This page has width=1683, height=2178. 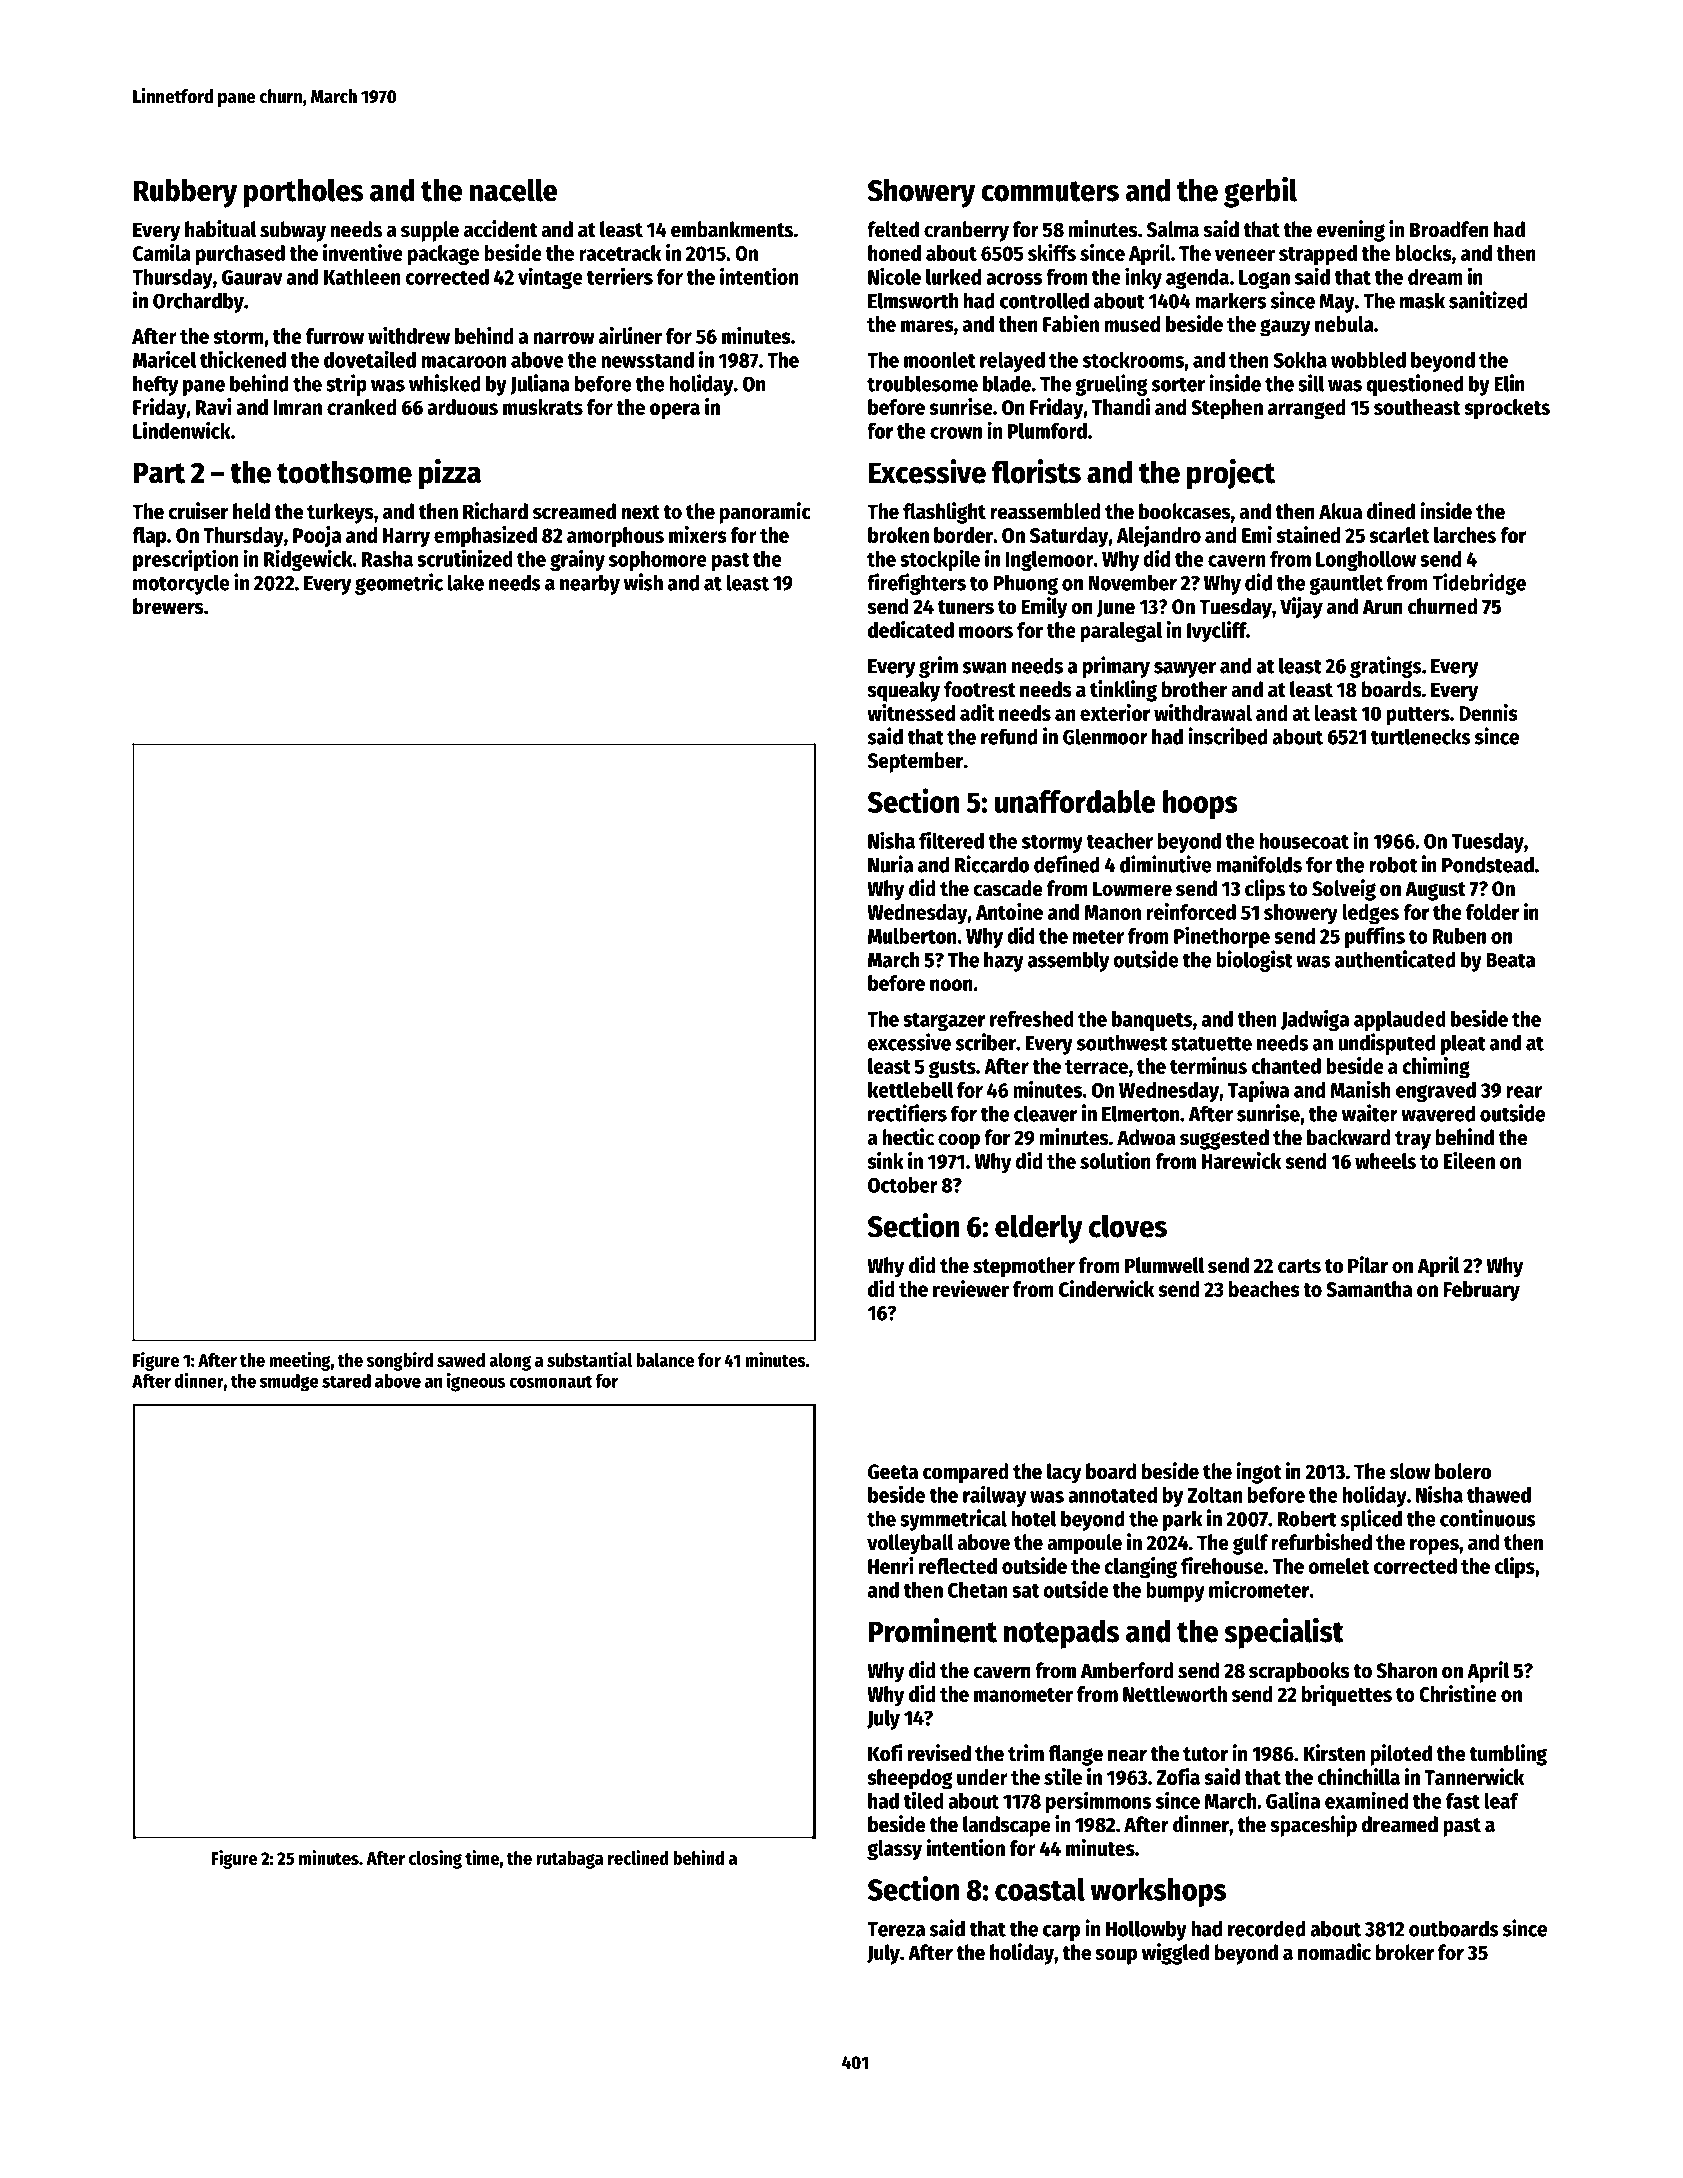 I want to click on Mulberton, so click(x=912, y=936).
